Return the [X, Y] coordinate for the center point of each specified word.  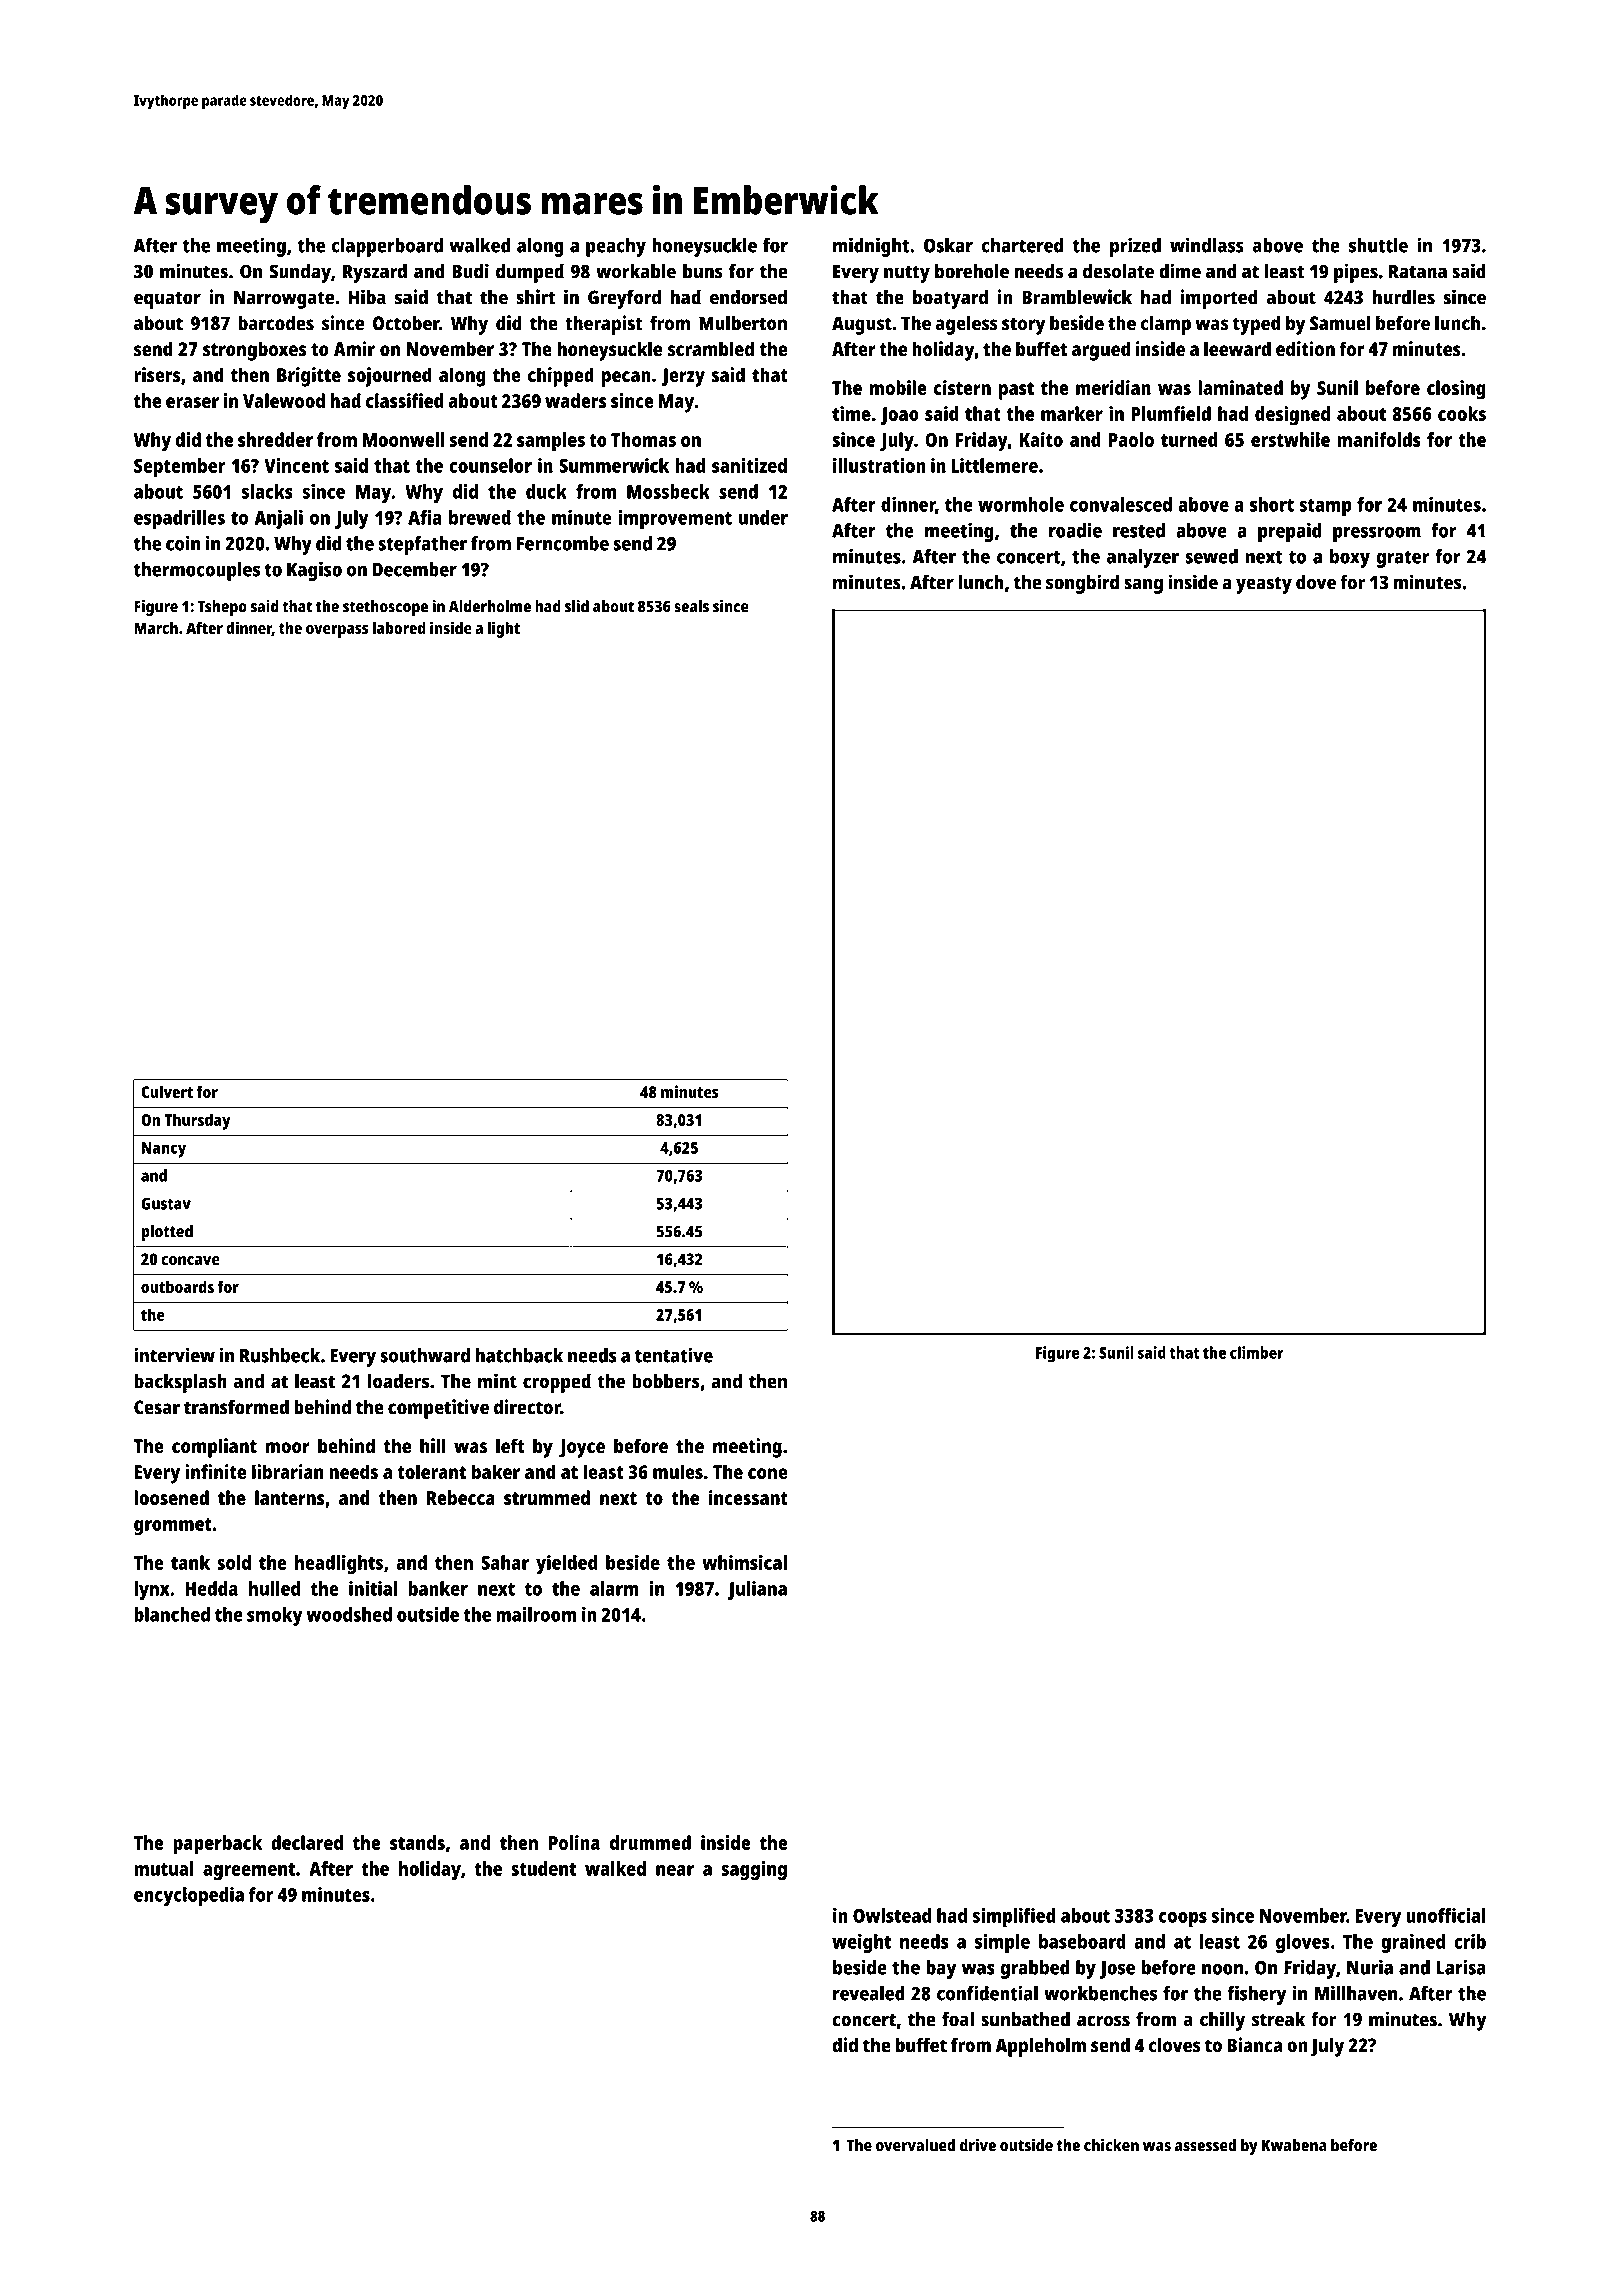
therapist [604, 325]
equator [167, 300]
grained [1413, 1943]
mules [678, 1471]
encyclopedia [189, 1896]
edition [1305, 349]
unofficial [1446, 1915]
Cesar [157, 1407]
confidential [987, 1993]
